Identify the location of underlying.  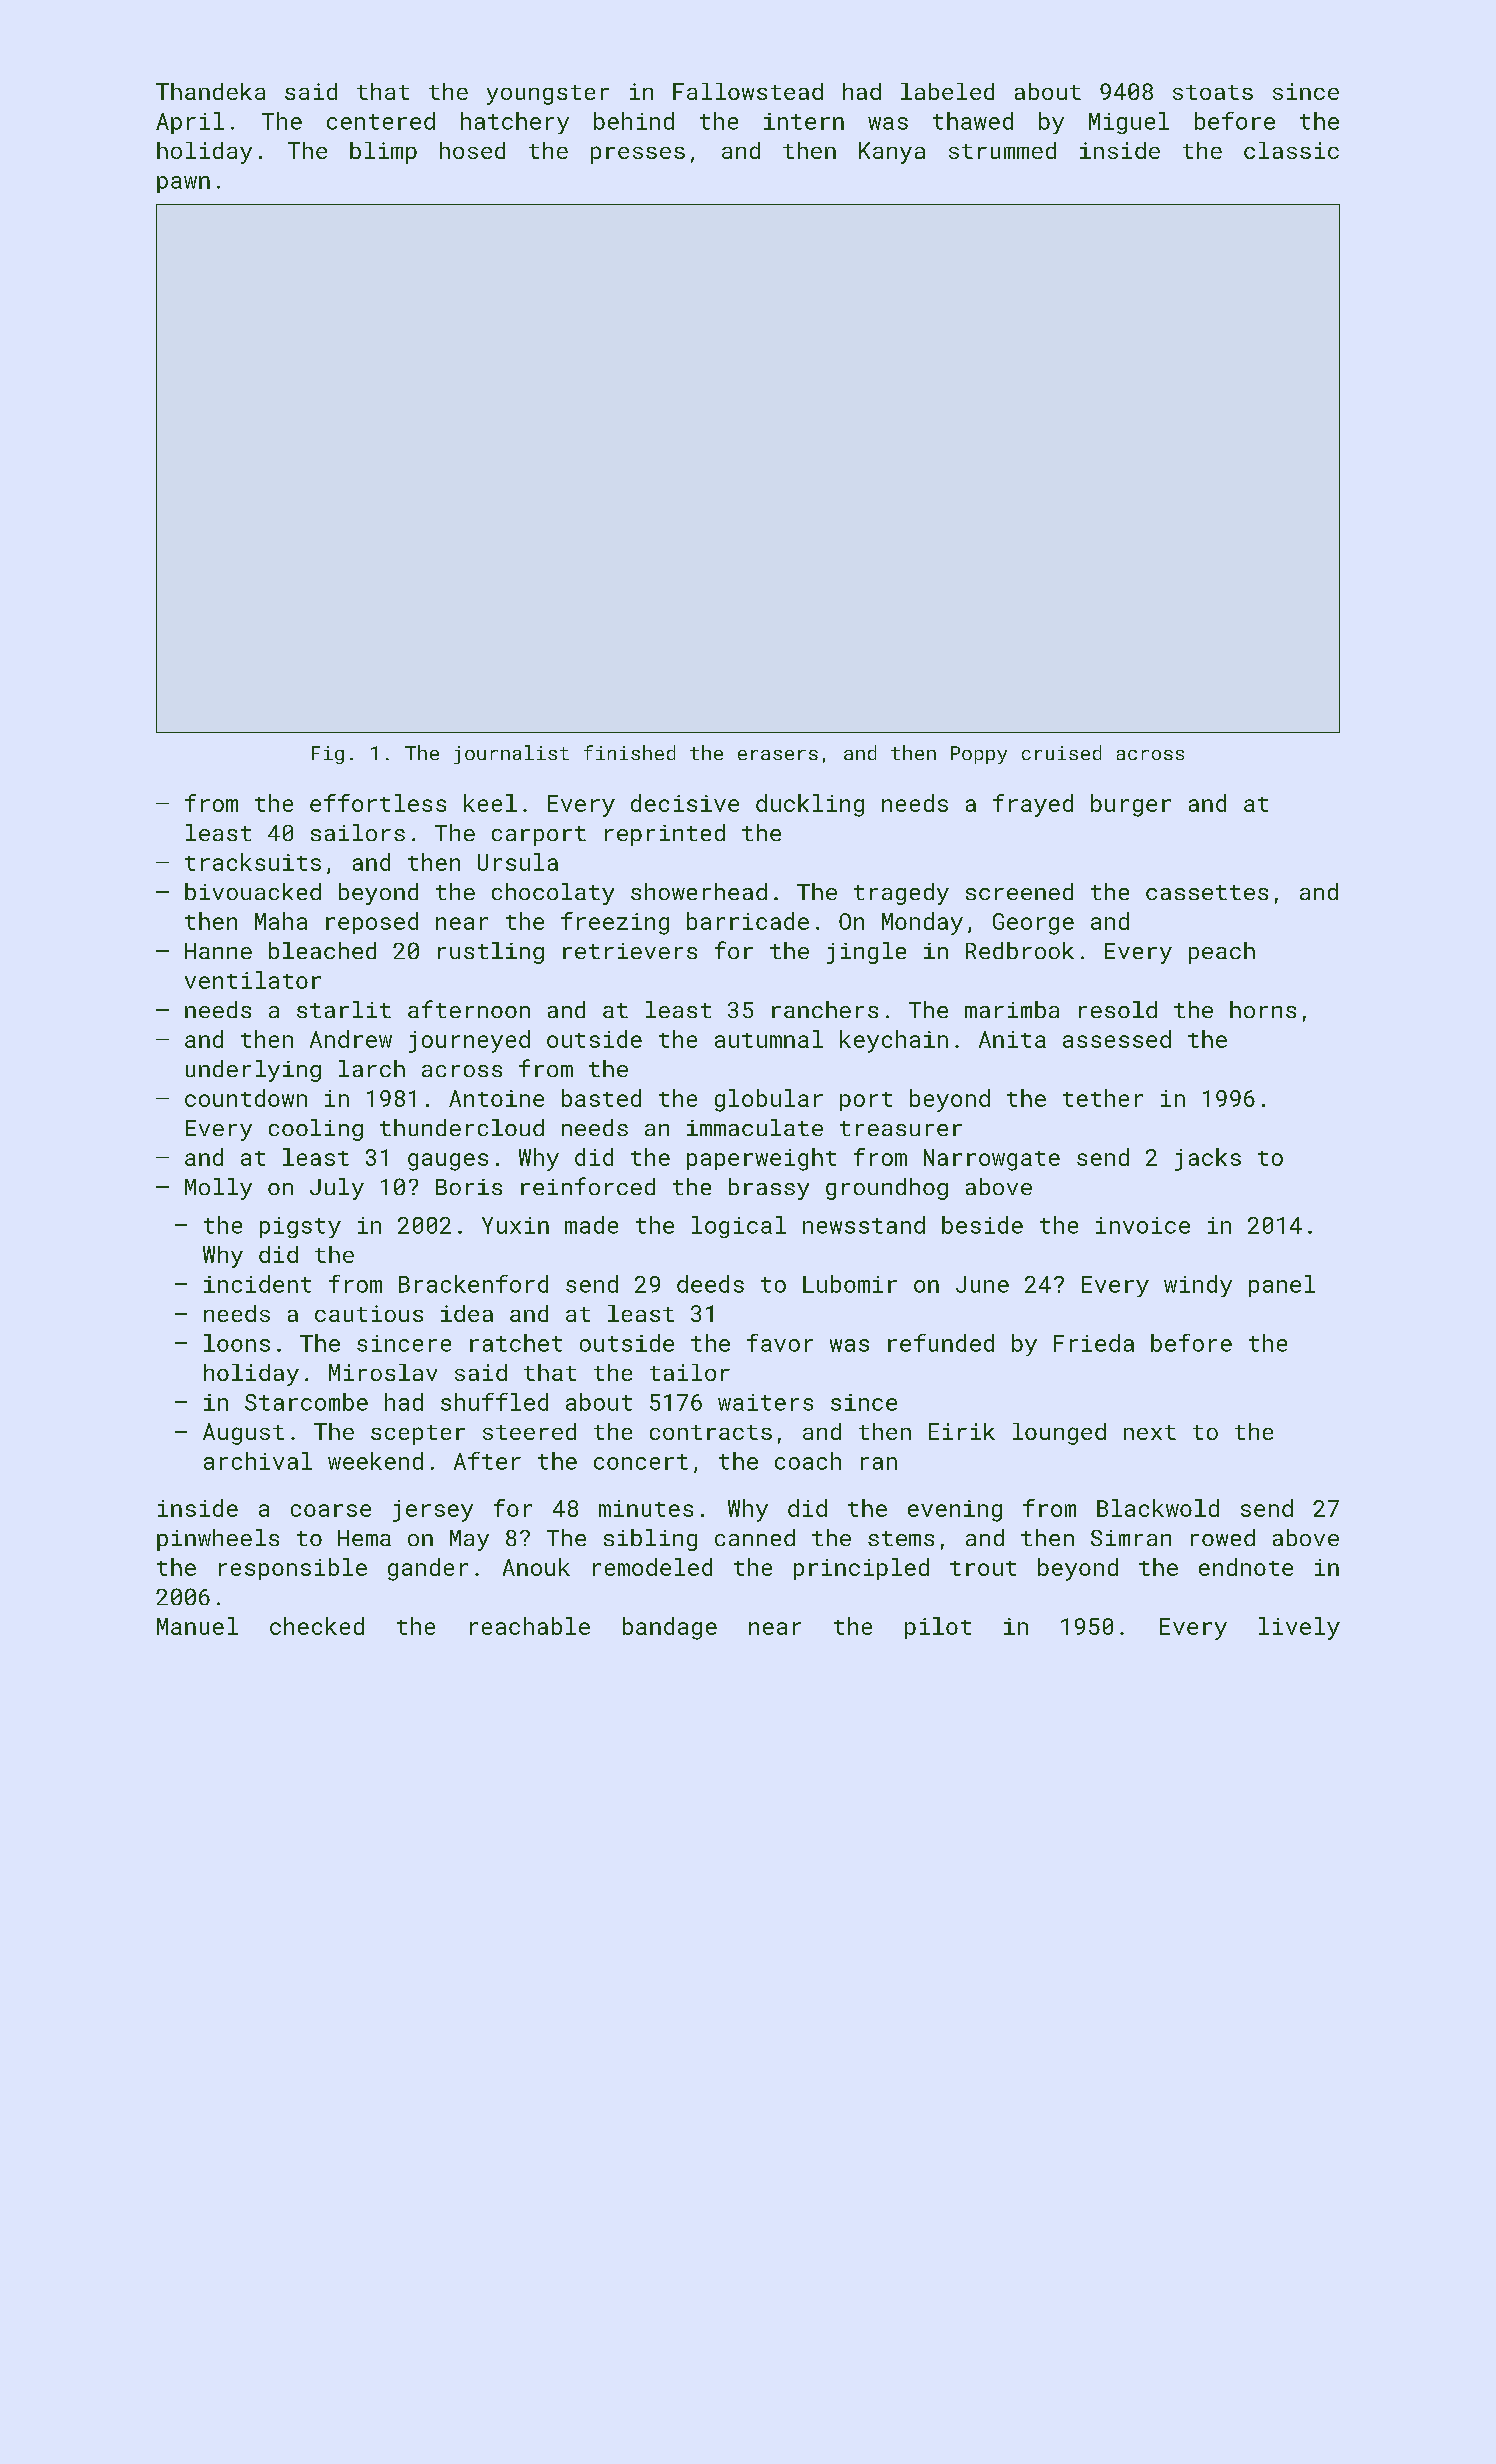
(253, 1071).
